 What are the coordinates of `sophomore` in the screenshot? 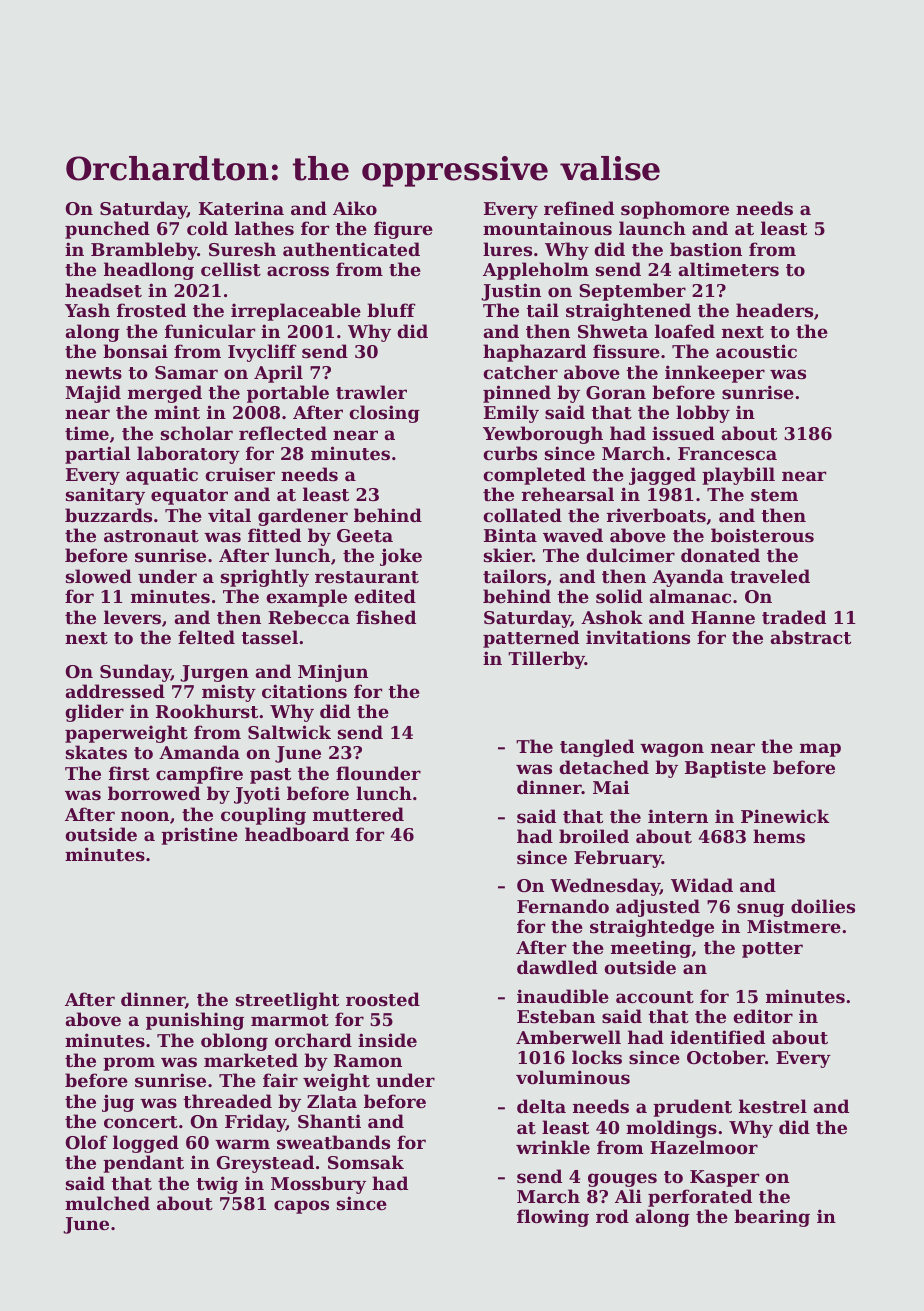 It's located at (675, 210).
